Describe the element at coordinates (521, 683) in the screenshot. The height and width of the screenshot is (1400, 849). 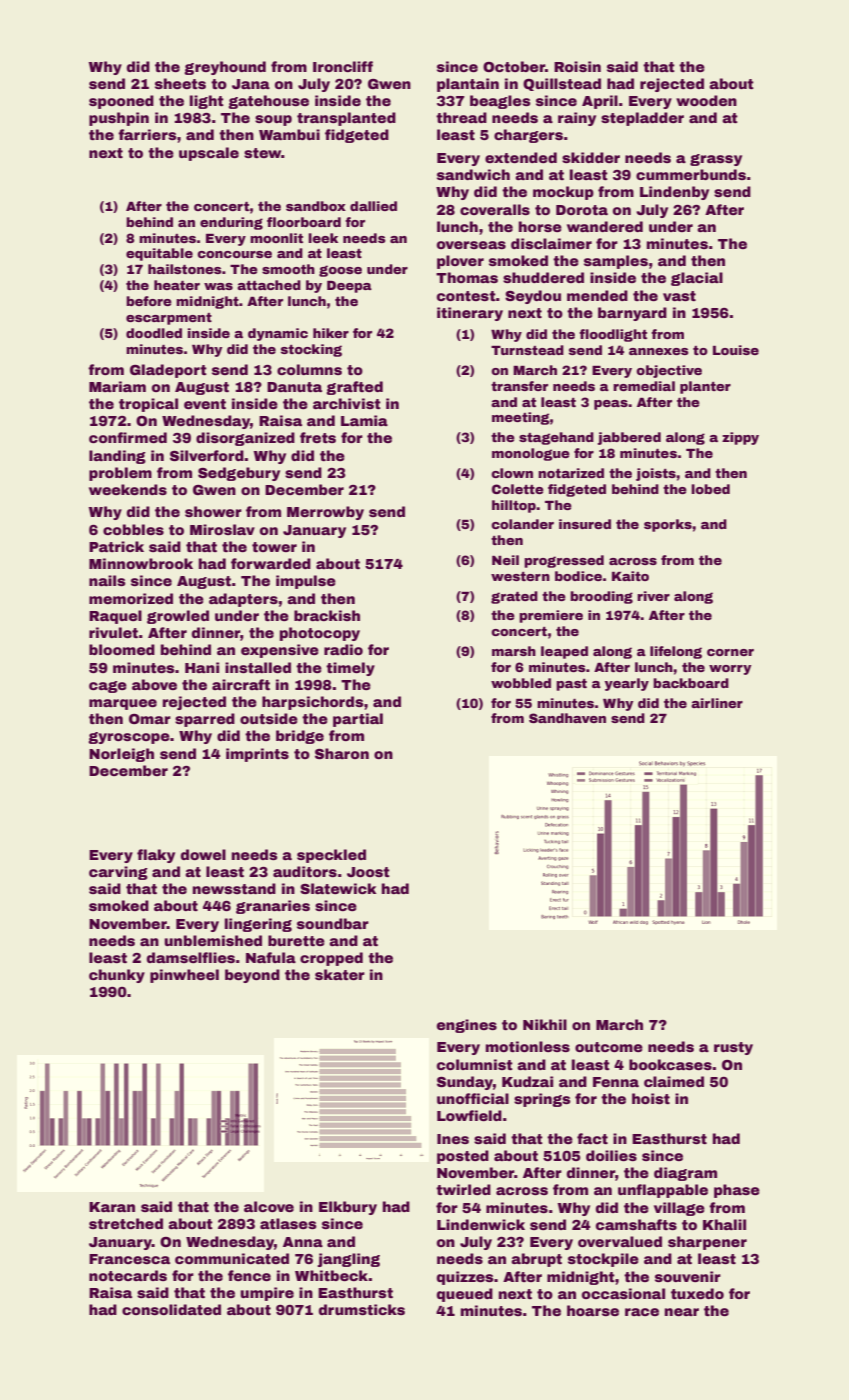
I see `wobbled` at that location.
